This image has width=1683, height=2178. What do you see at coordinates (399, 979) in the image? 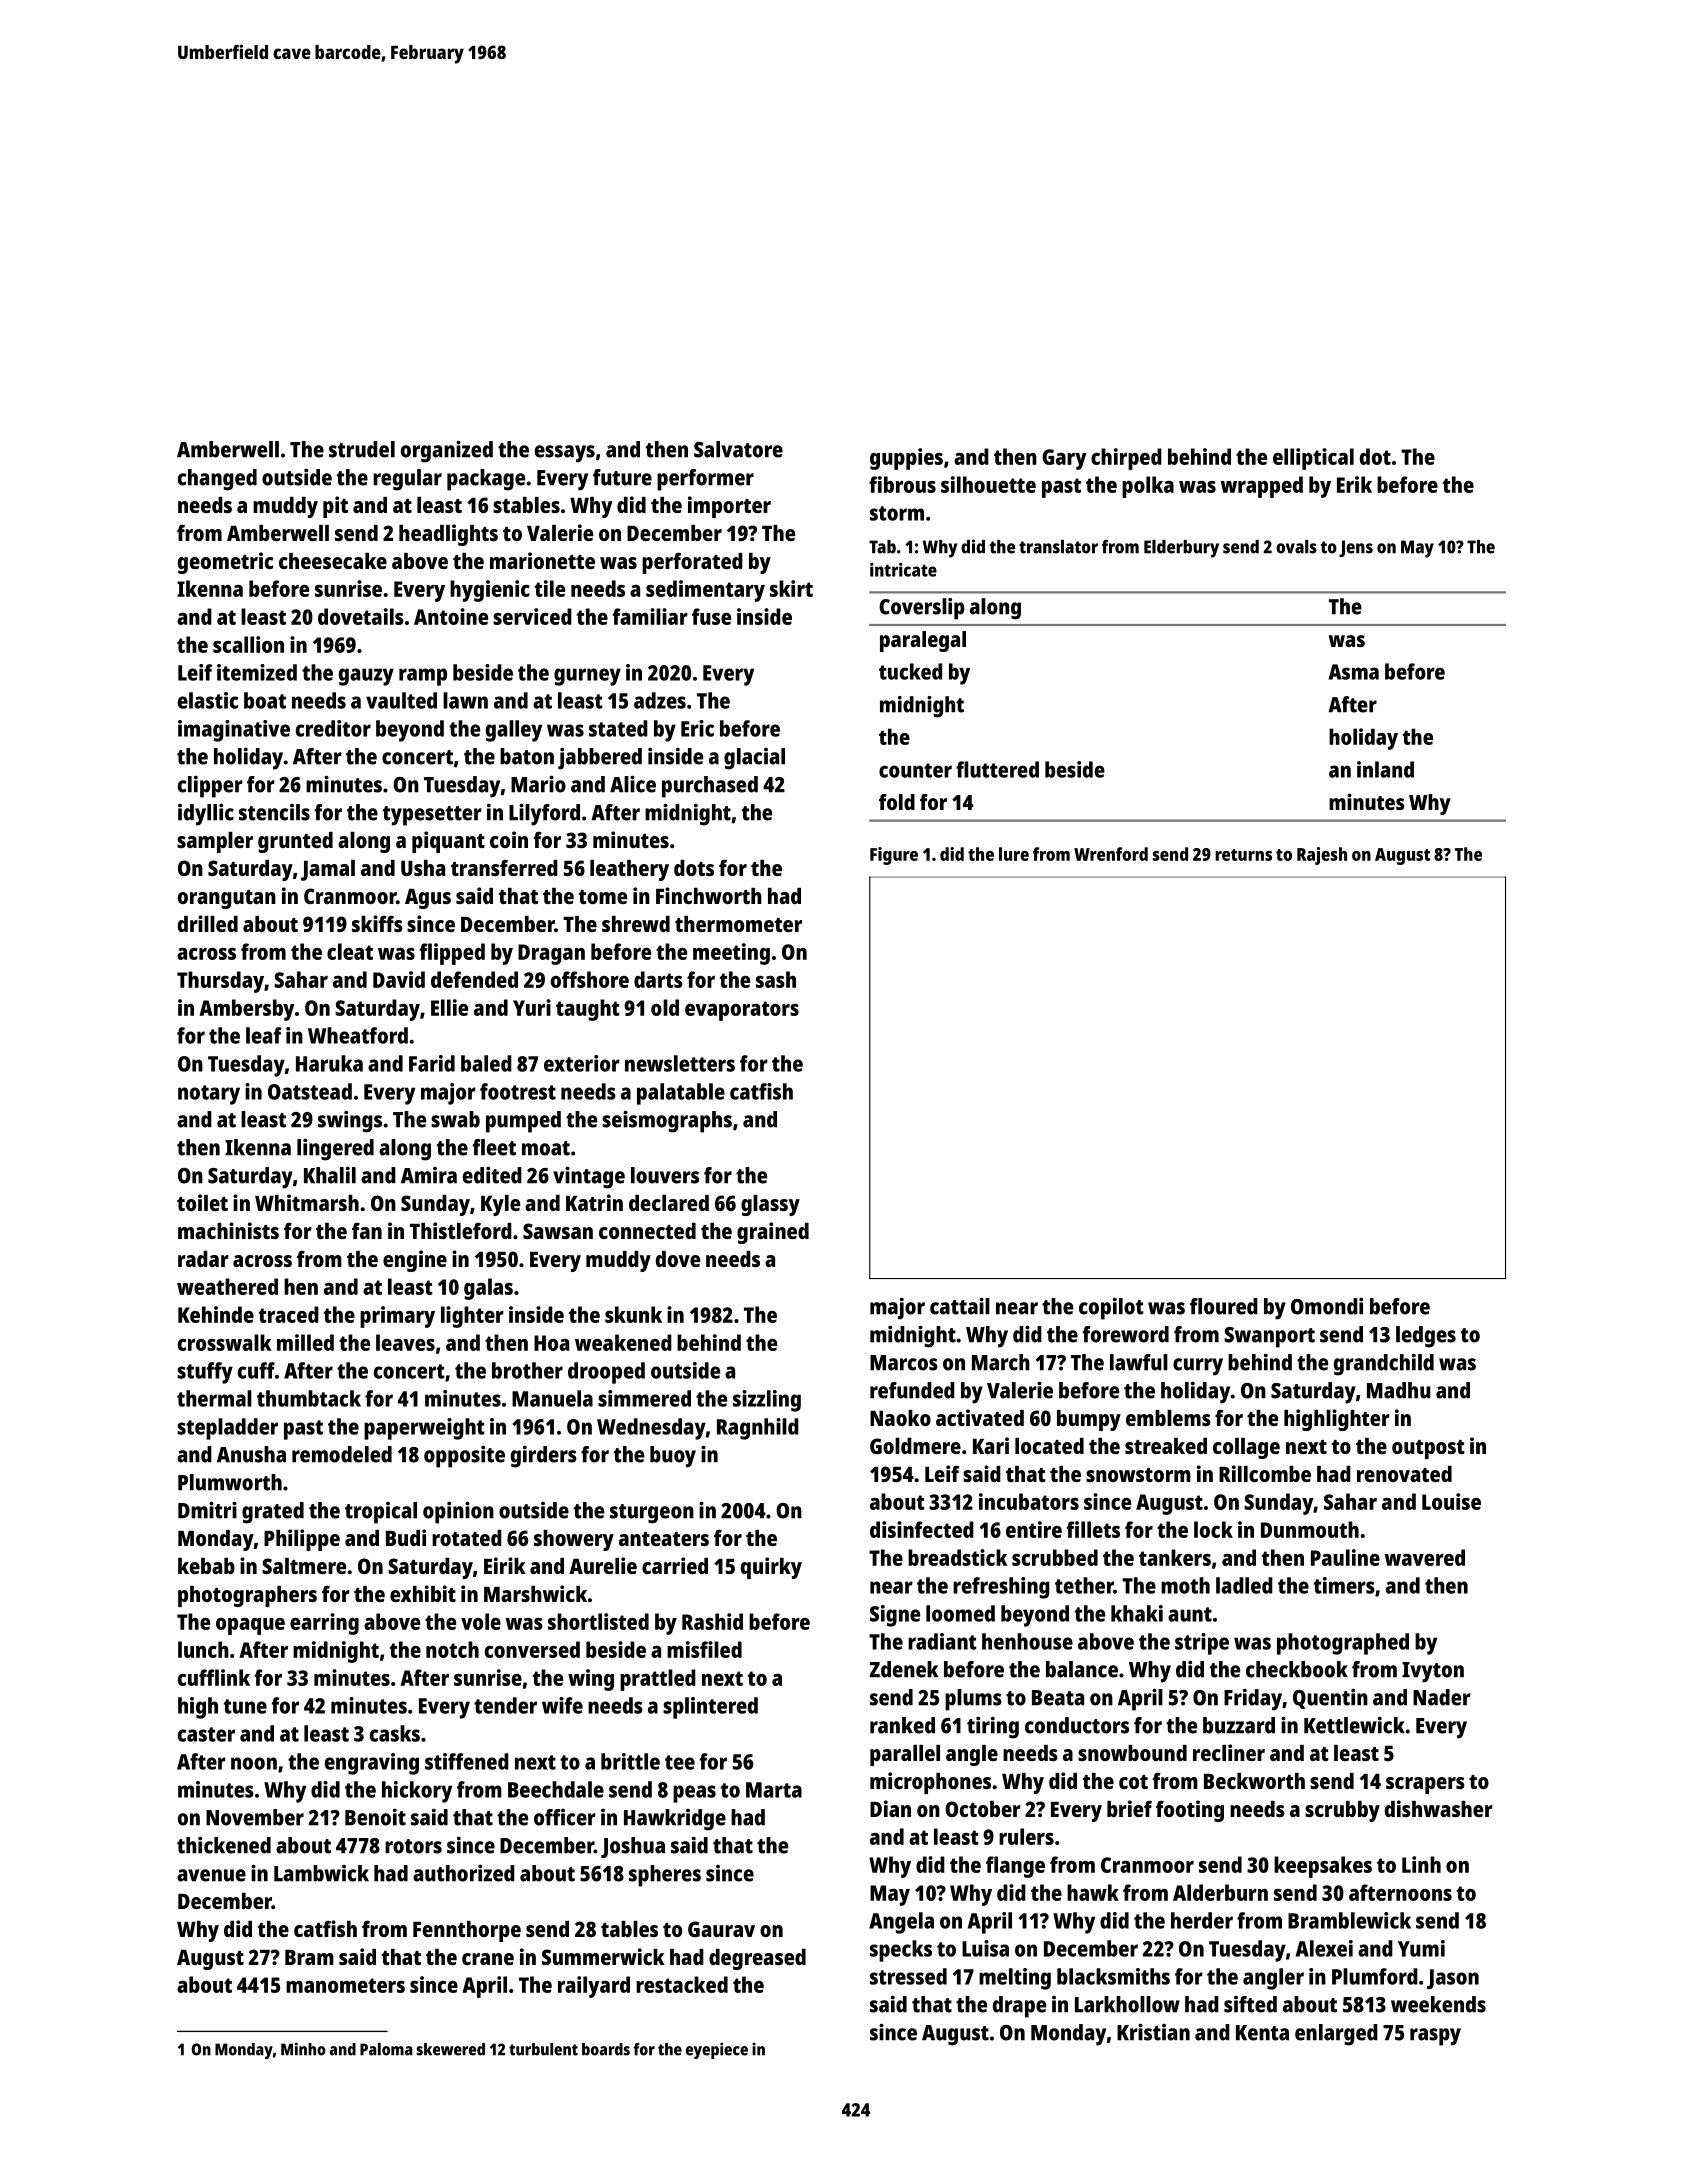
I see `David` at bounding box center [399, 979].
